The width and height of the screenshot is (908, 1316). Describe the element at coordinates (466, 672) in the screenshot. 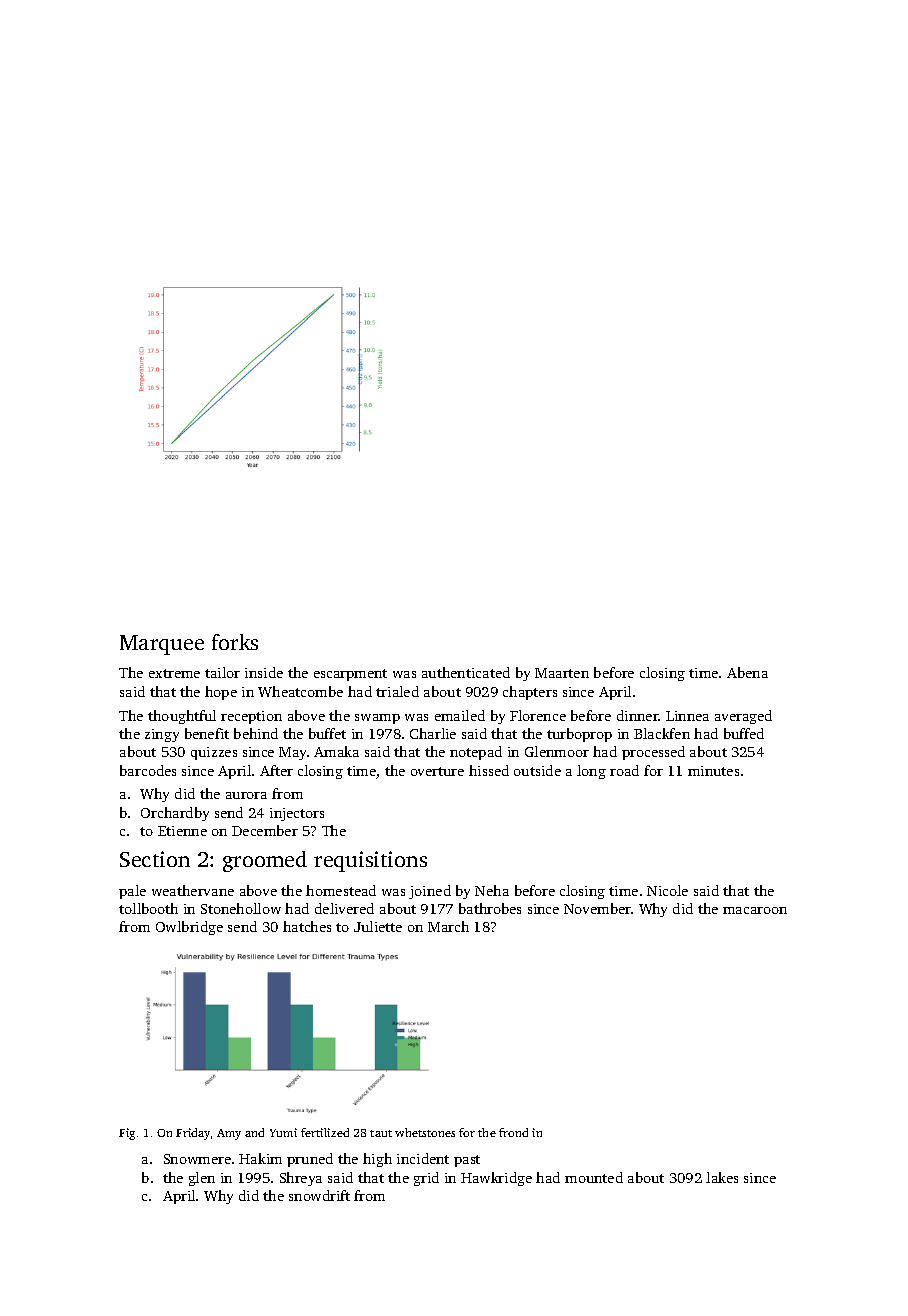

I see `authenticated` at that location.
